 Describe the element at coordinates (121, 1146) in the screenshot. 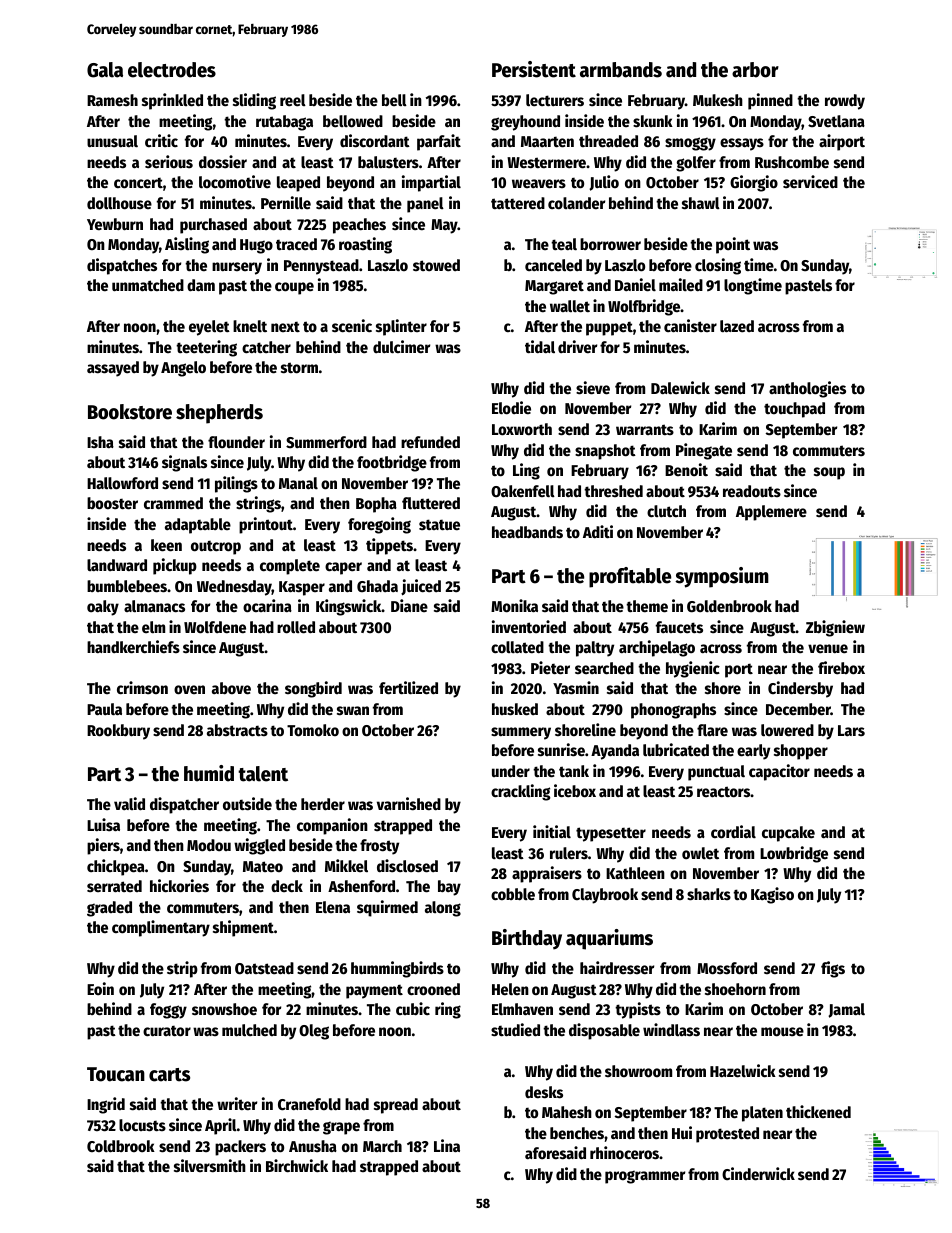

I see `Coldbrook` at that location.
